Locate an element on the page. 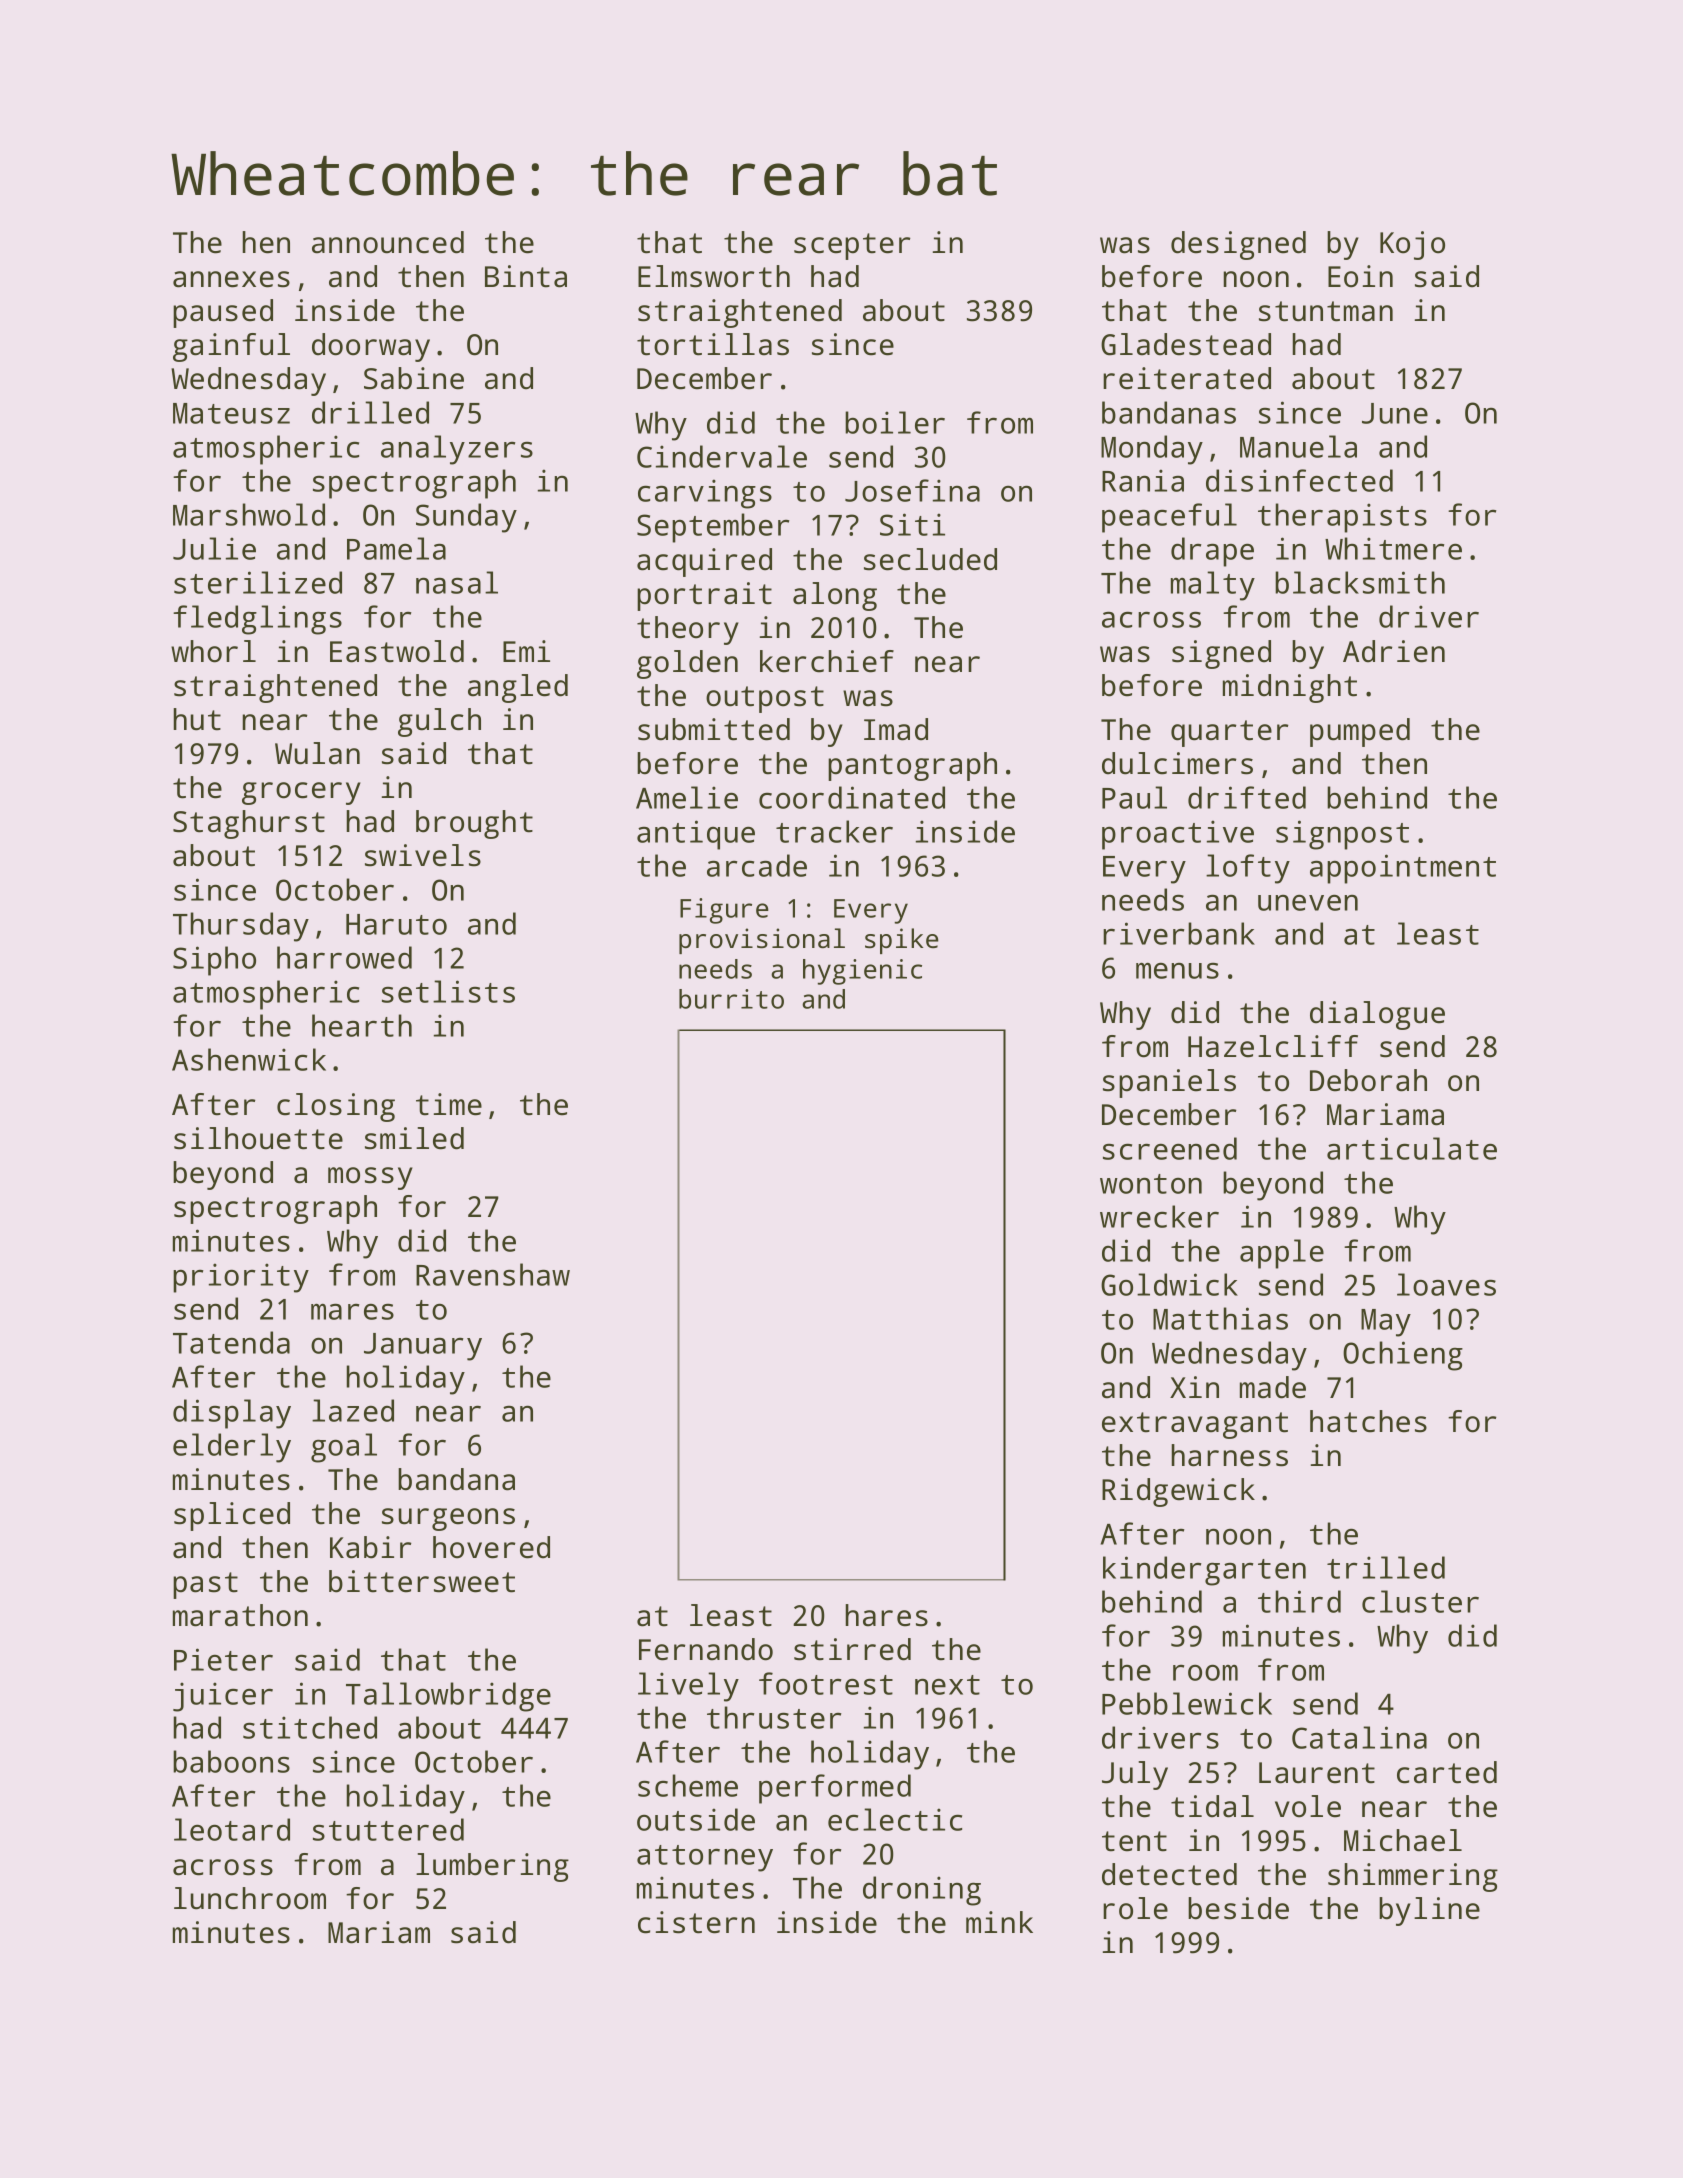 This document has width=1683, height=2178. lumbering is located at coordinates (492, 1867).
